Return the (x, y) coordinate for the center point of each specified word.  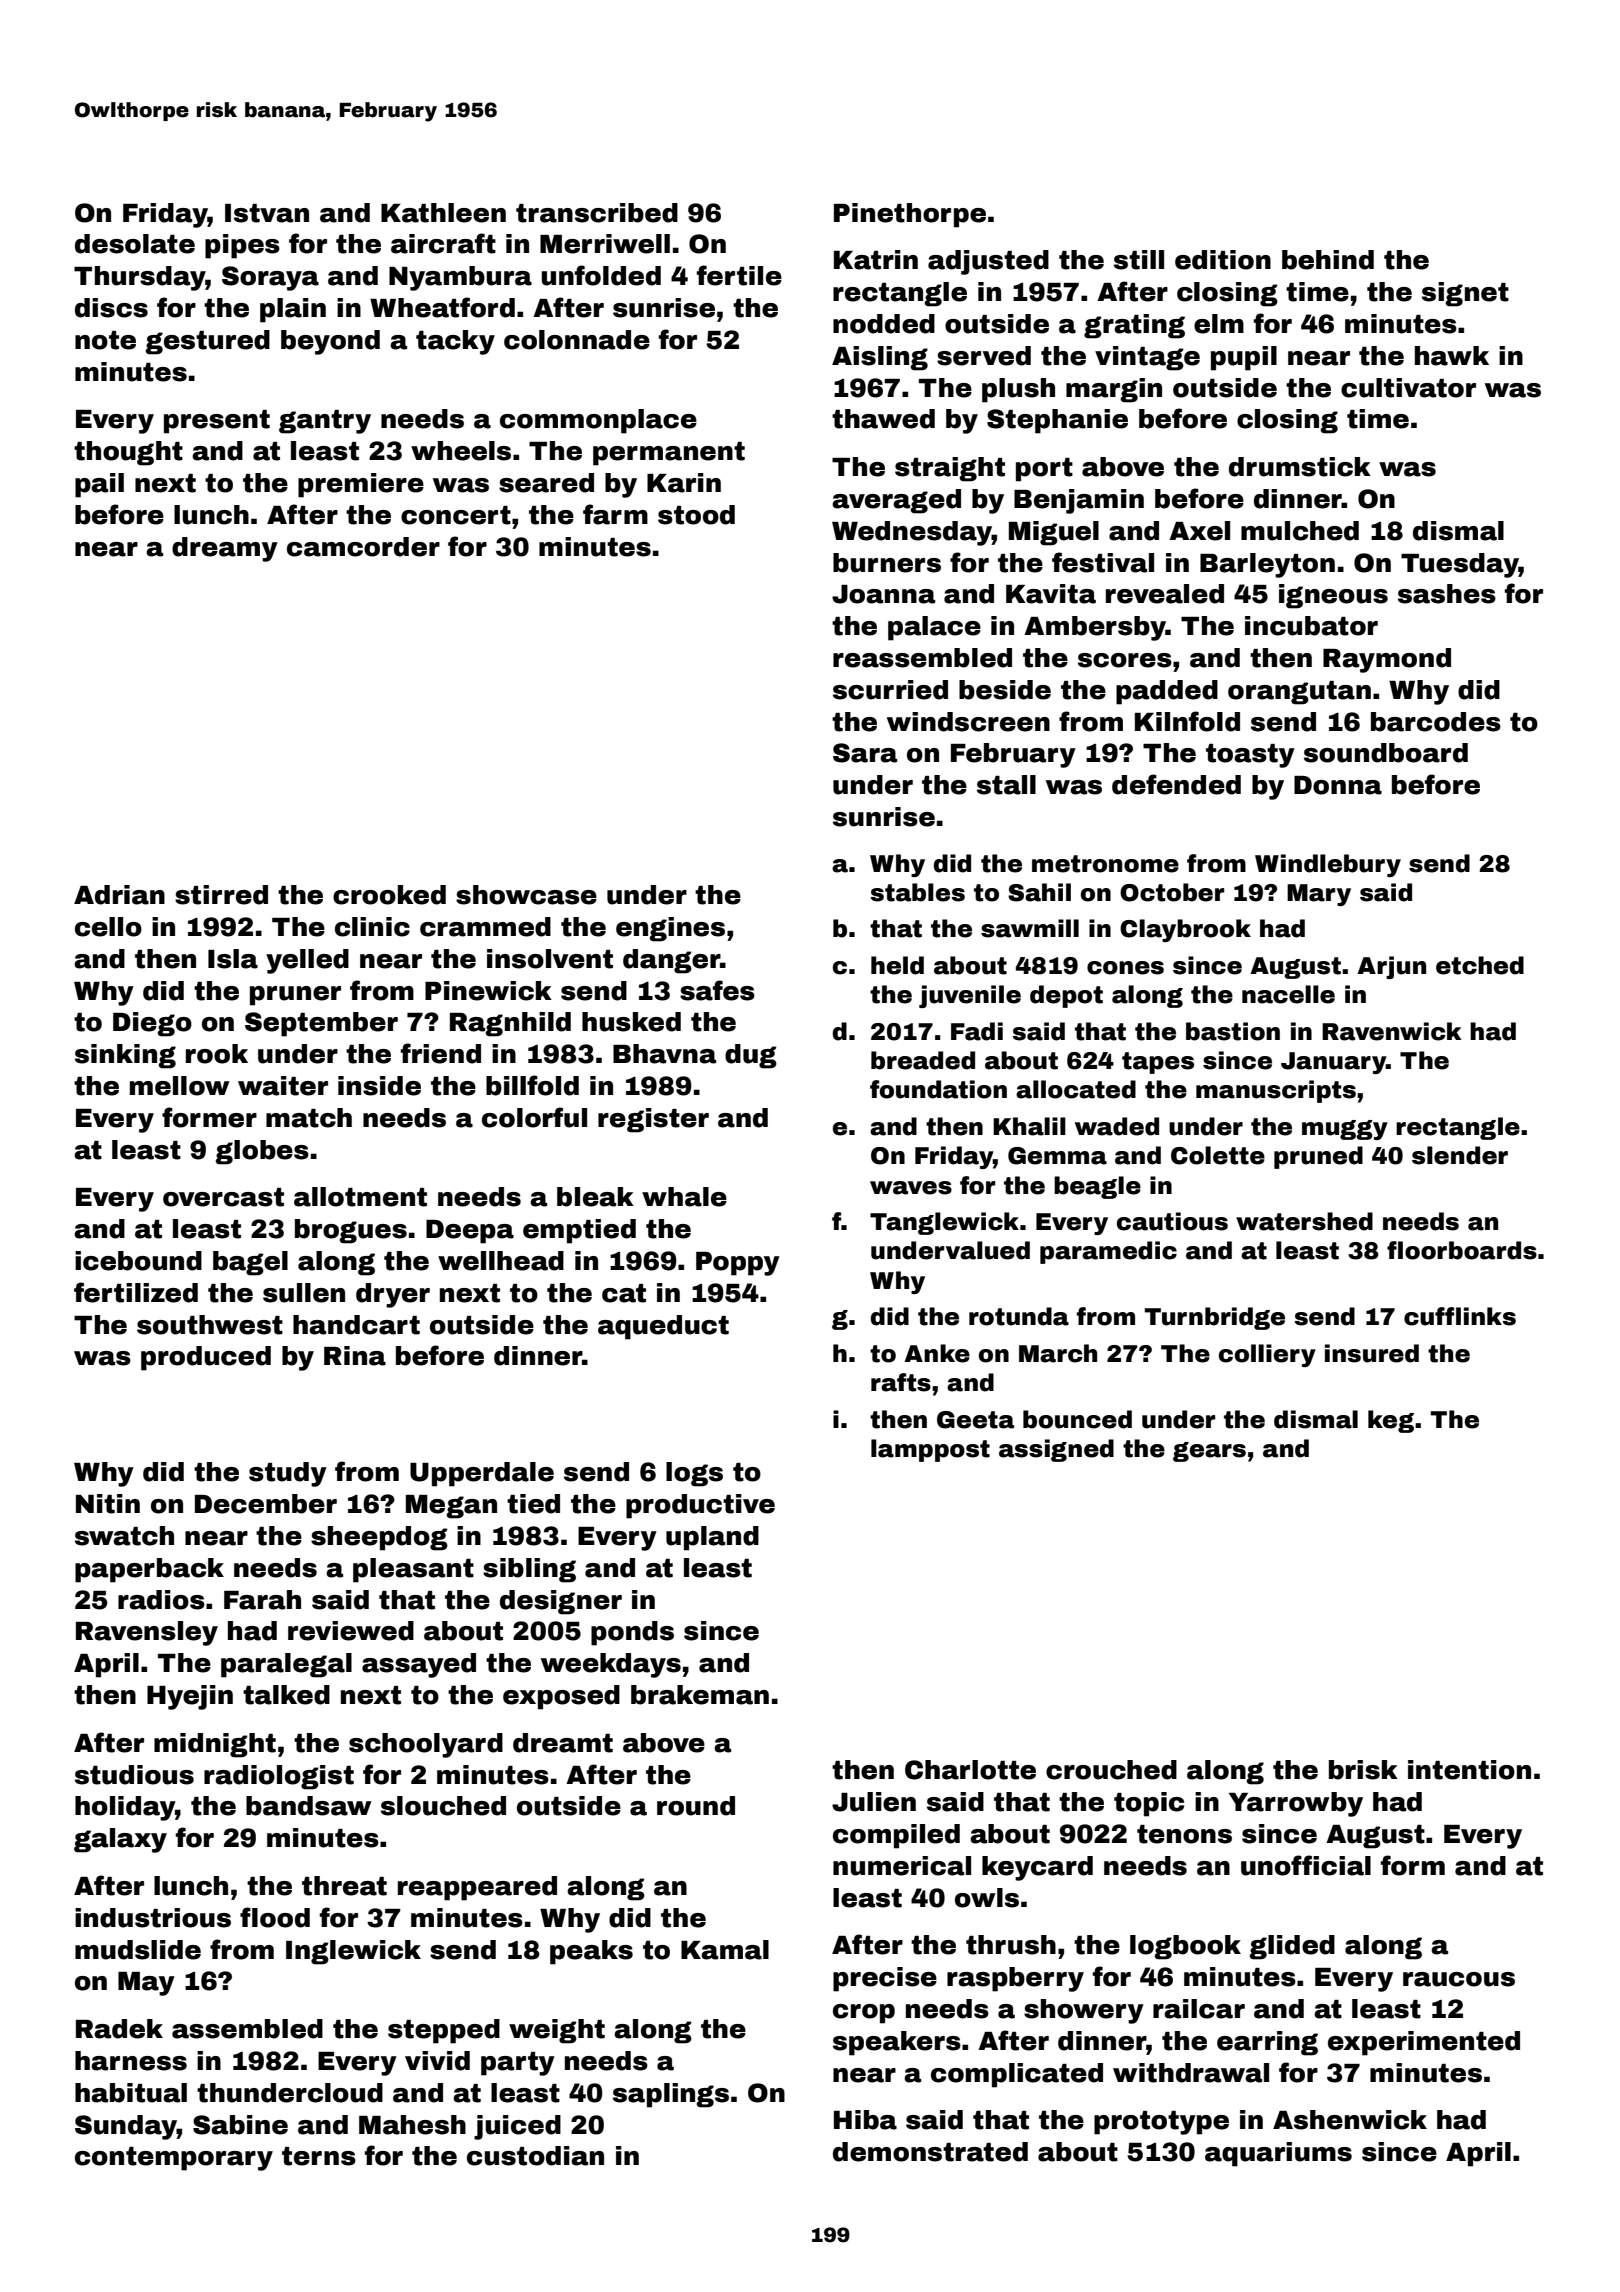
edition (1223, 260)
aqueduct (663, 1327)
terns (319, 2156)
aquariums (1278, 2154)
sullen (304, 1293)
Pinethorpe (910, 215)
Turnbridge (1215, 1318)
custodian (535, 2156)
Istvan (267, 213)
